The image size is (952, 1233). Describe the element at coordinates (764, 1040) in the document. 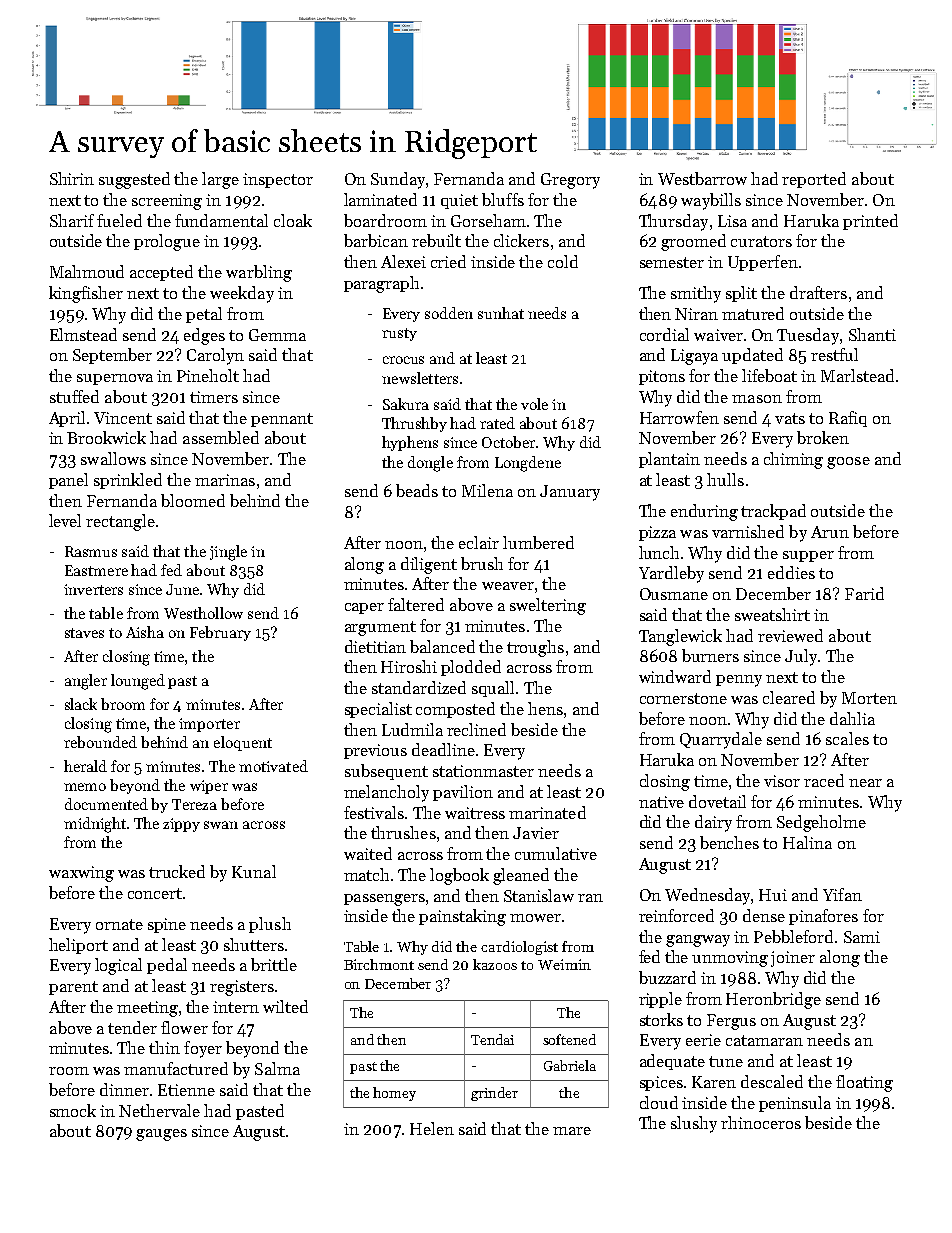

I see `catamaran` at that location.
